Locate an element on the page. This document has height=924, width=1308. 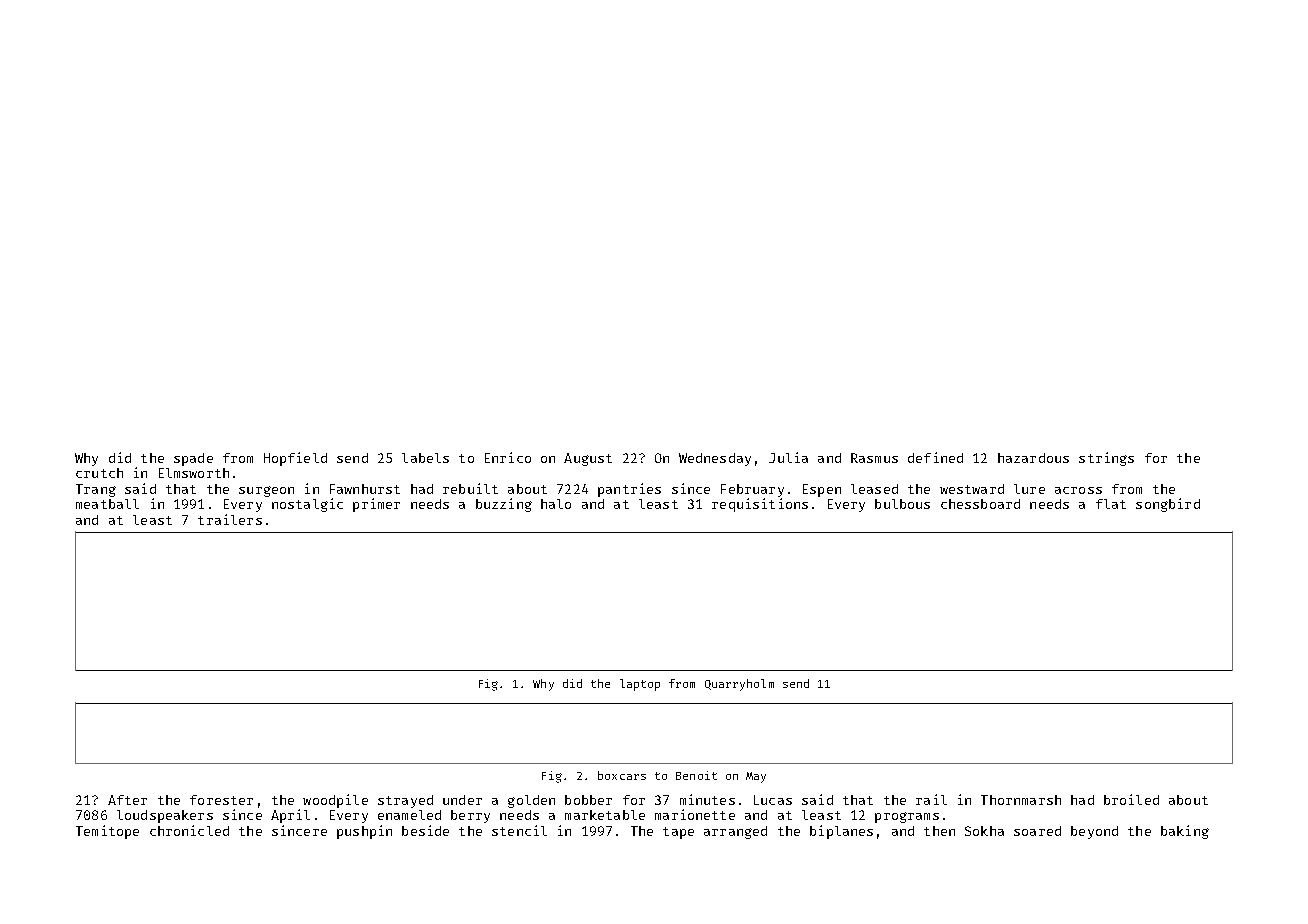
stencil is located at coordinates (519, 830).
